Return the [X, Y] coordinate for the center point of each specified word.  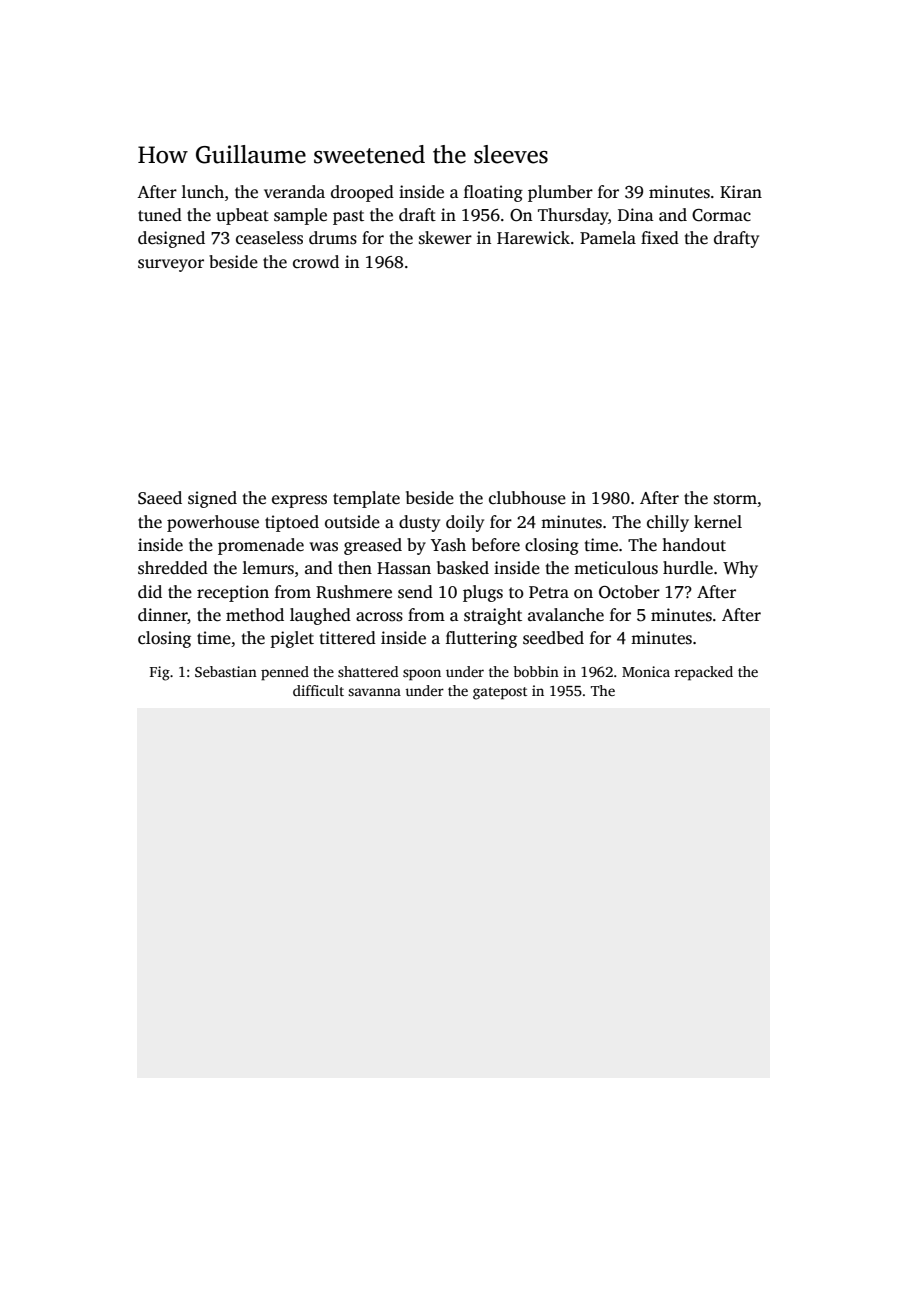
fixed [660, 238]
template [366, 499]
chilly [668, 523]
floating [493, 193]
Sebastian [226, 671]
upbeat [242, 216]
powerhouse [213, 523]
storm [735, 499]
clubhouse [527, 498]
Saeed [160, 498]
